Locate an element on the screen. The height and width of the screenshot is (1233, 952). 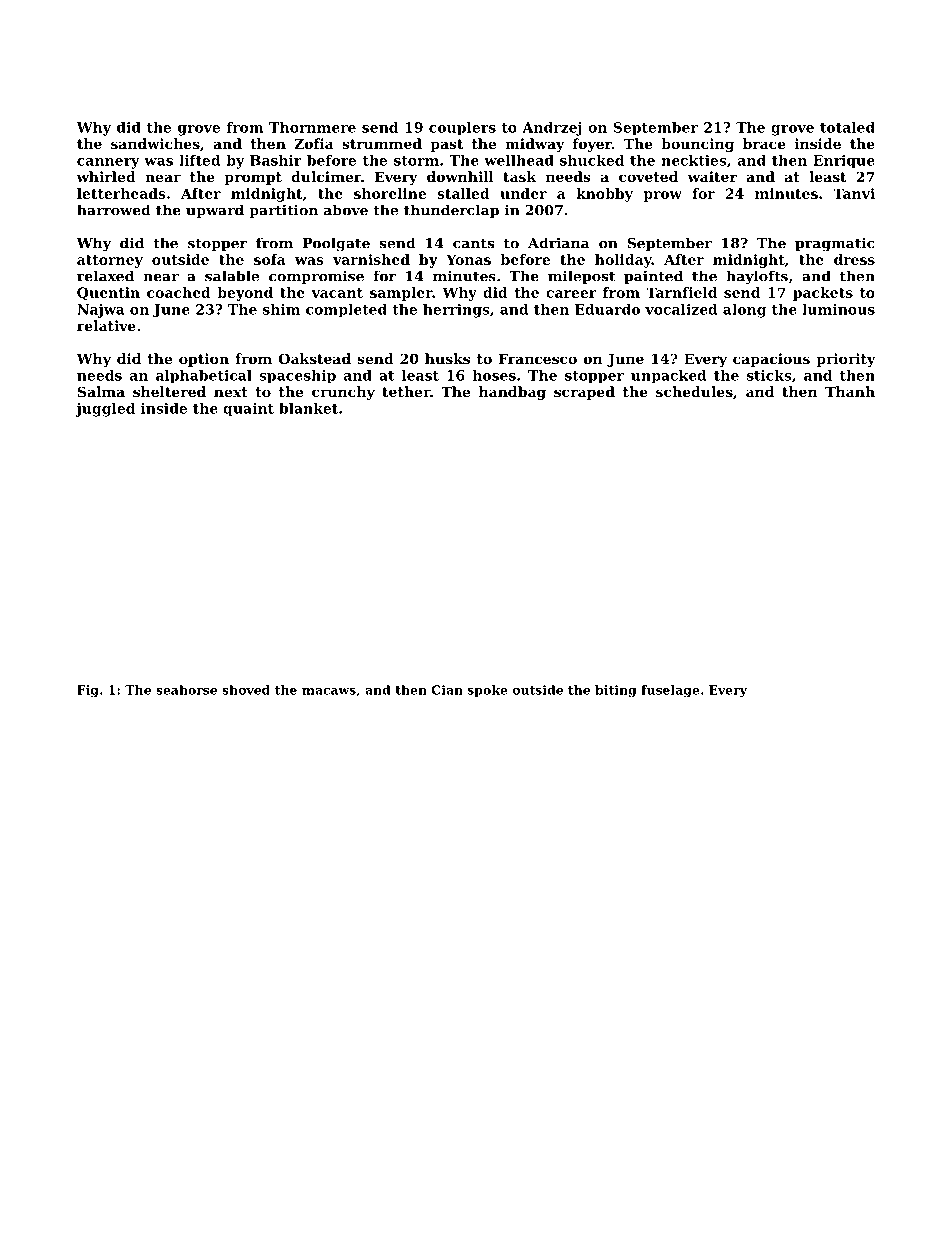
relative is located at coordinates (106, 325).
